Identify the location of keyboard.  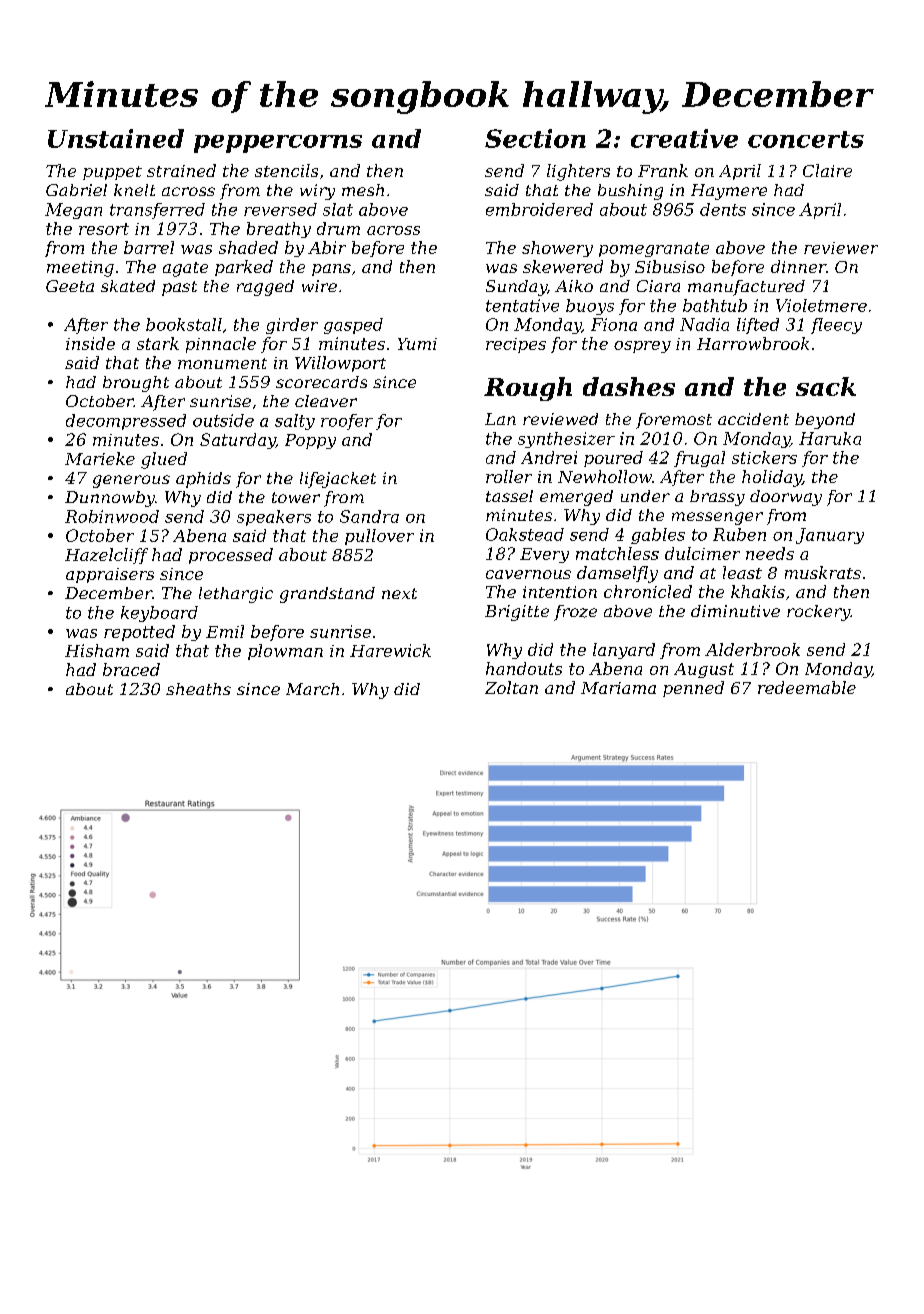
(159, 614).
